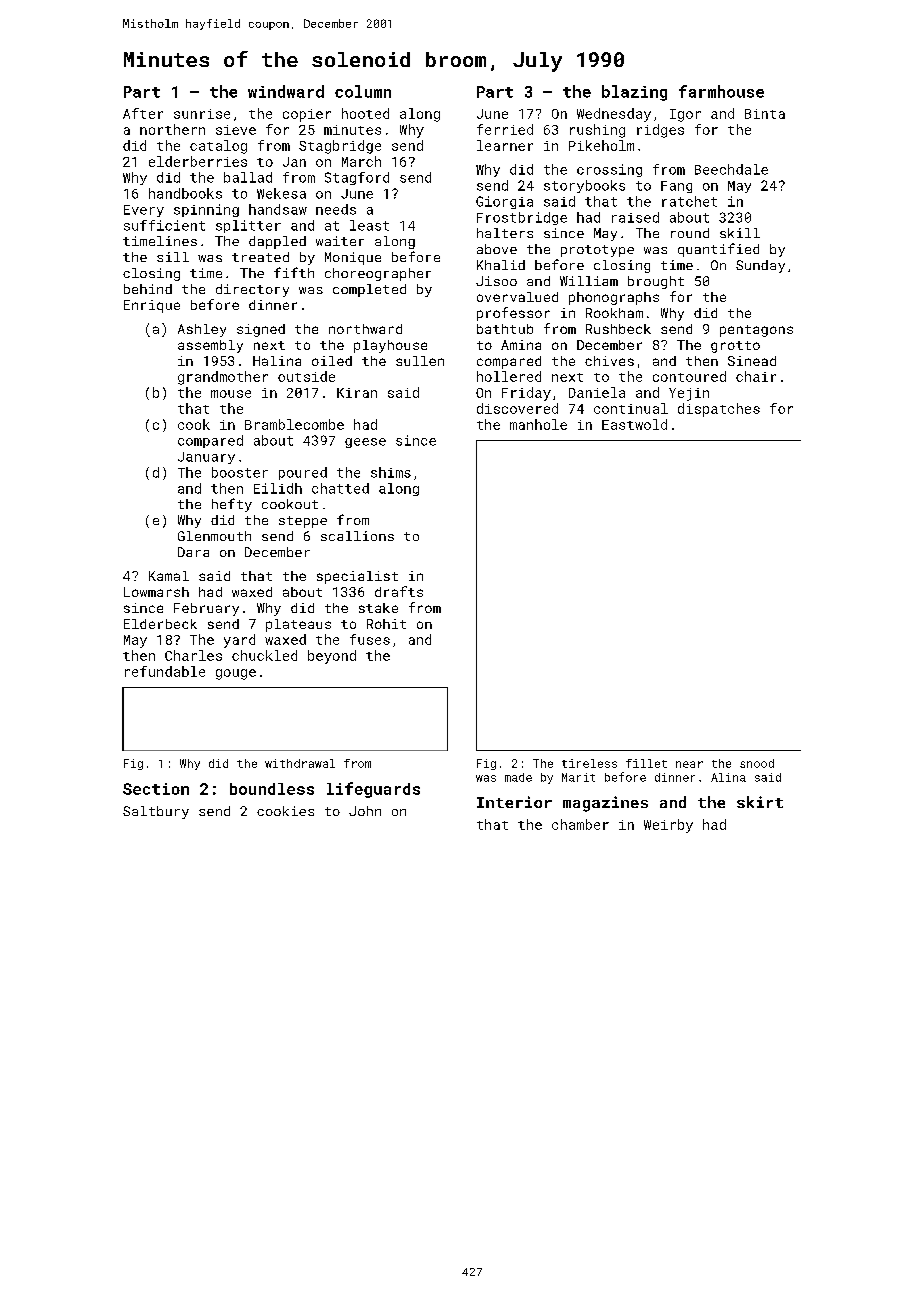 Image resolution: width=924 pixels, height=1308 pixels. I want to click on drafts, so click(399, 591).
